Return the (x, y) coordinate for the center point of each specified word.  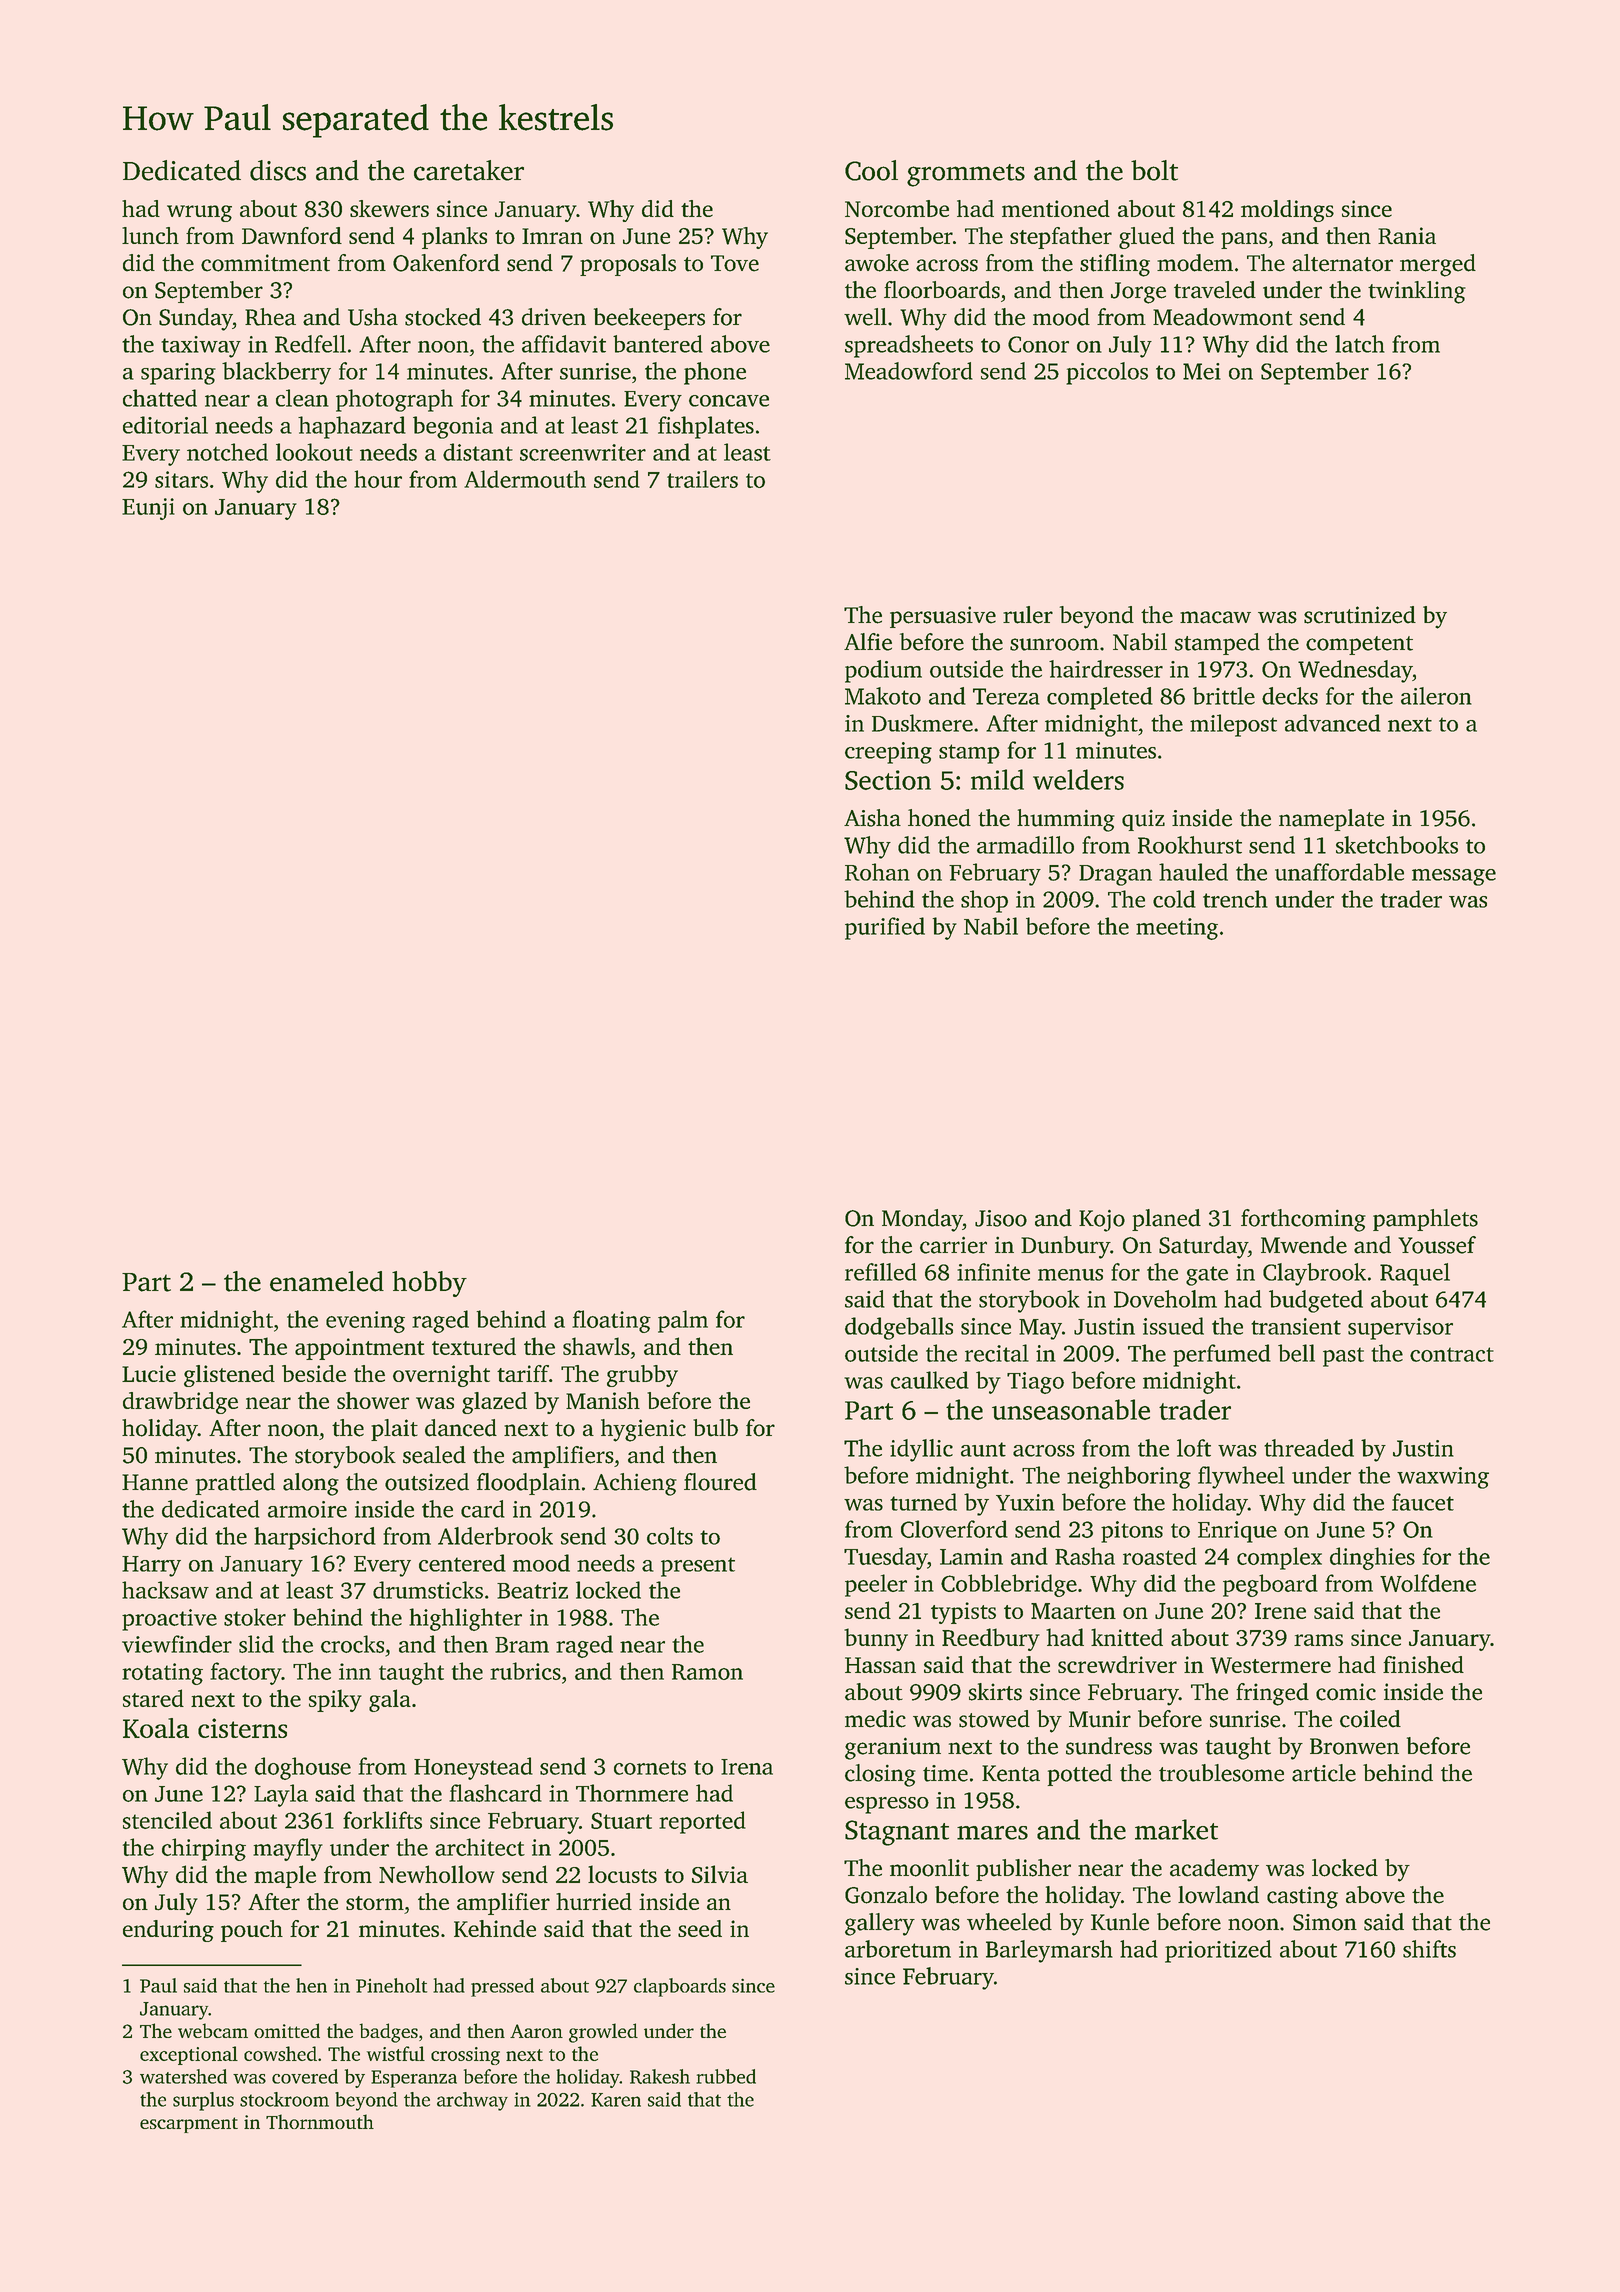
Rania (1407, 235)
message (1454, 877)
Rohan (877, 872)
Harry (151, 1566)
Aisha (872, 818)
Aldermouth (525, 479)
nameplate (1331, 820)
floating (611, 1321)
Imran (552, 236)
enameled (327, 1281)
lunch (150, 235)
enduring (168, 1931)
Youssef (1437, 1245)
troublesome (1221, 1773)
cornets (650, 1767)
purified (885, 928)
